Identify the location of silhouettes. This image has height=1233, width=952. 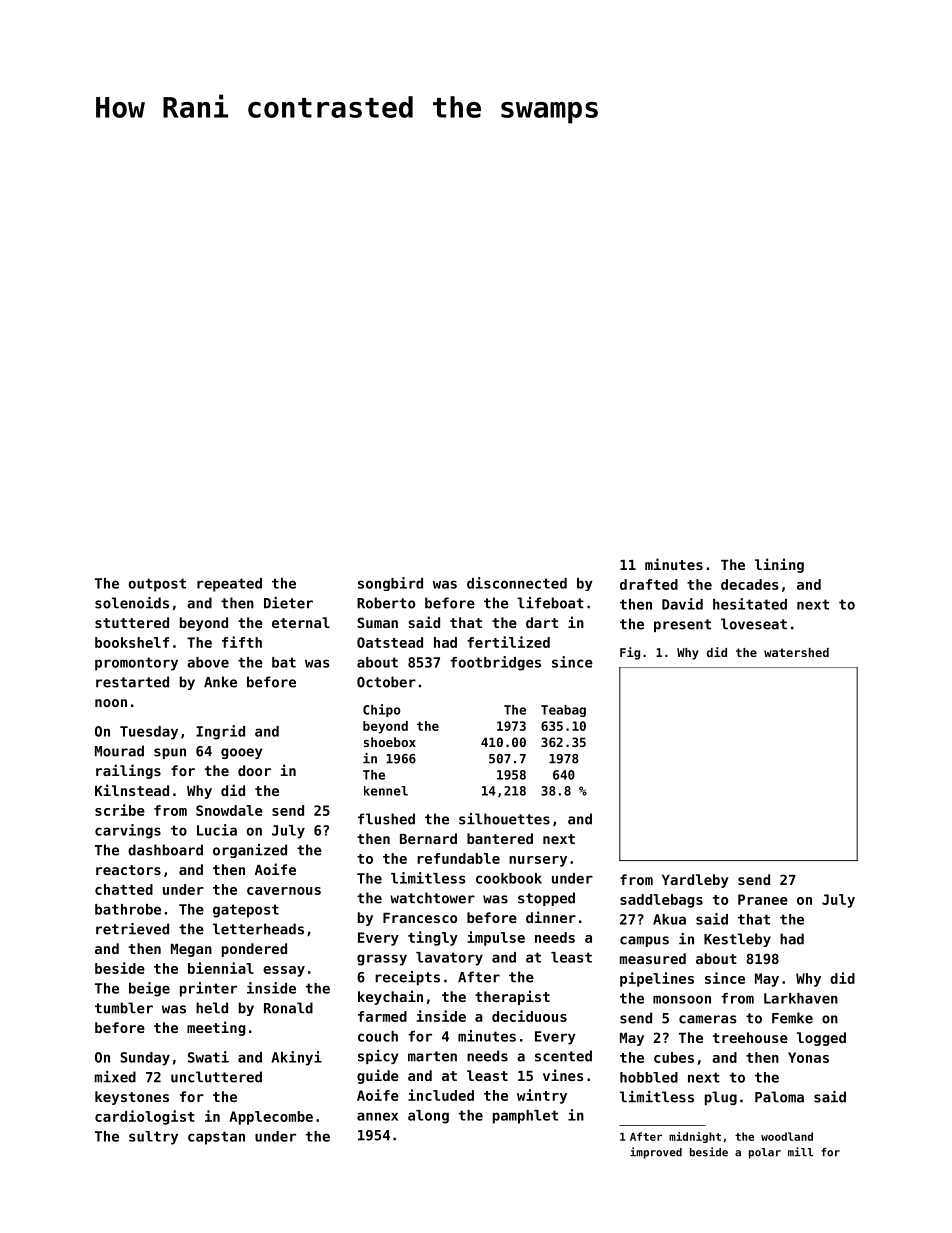
(504, 819).
